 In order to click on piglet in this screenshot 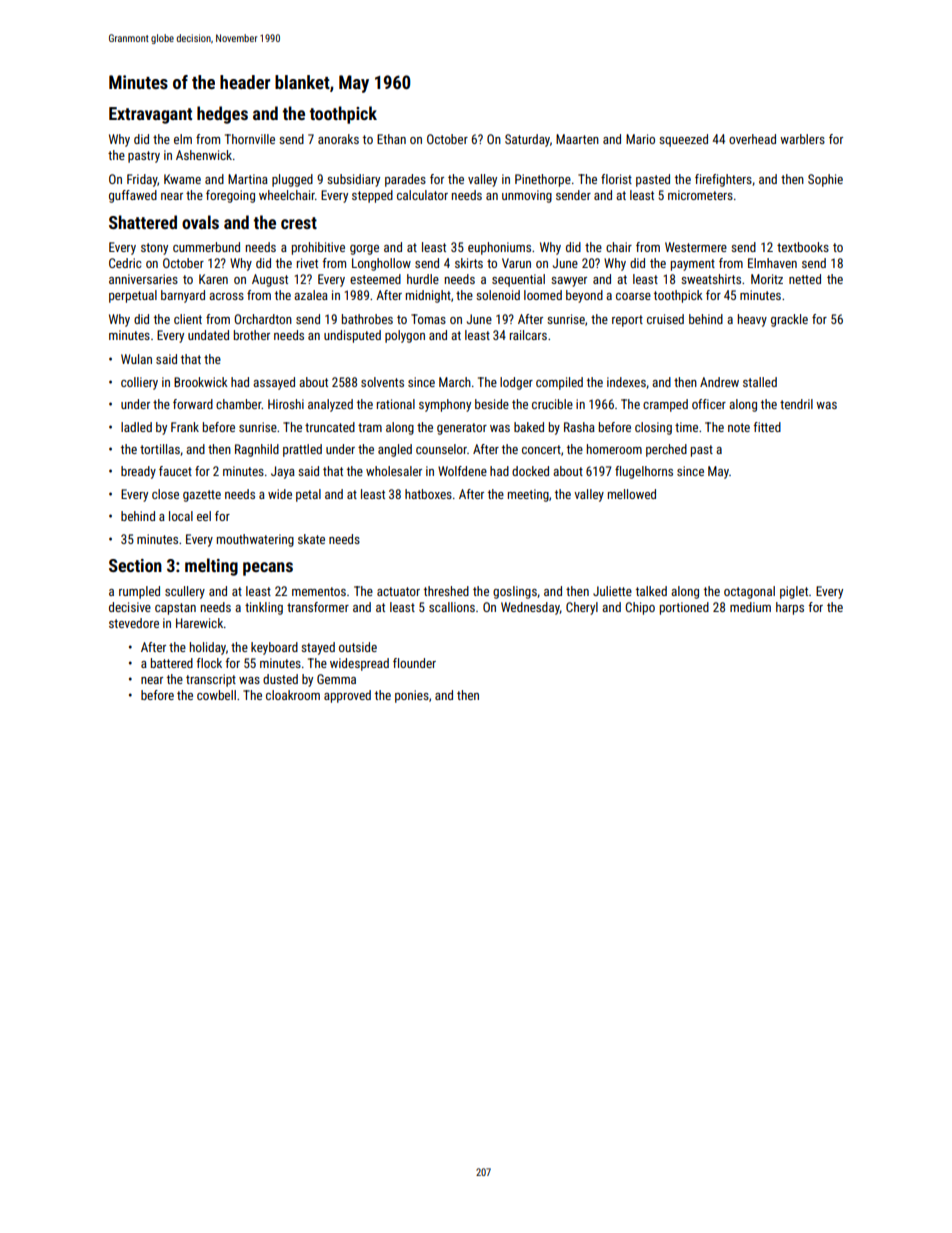, I will do `click(794, 592)`.
